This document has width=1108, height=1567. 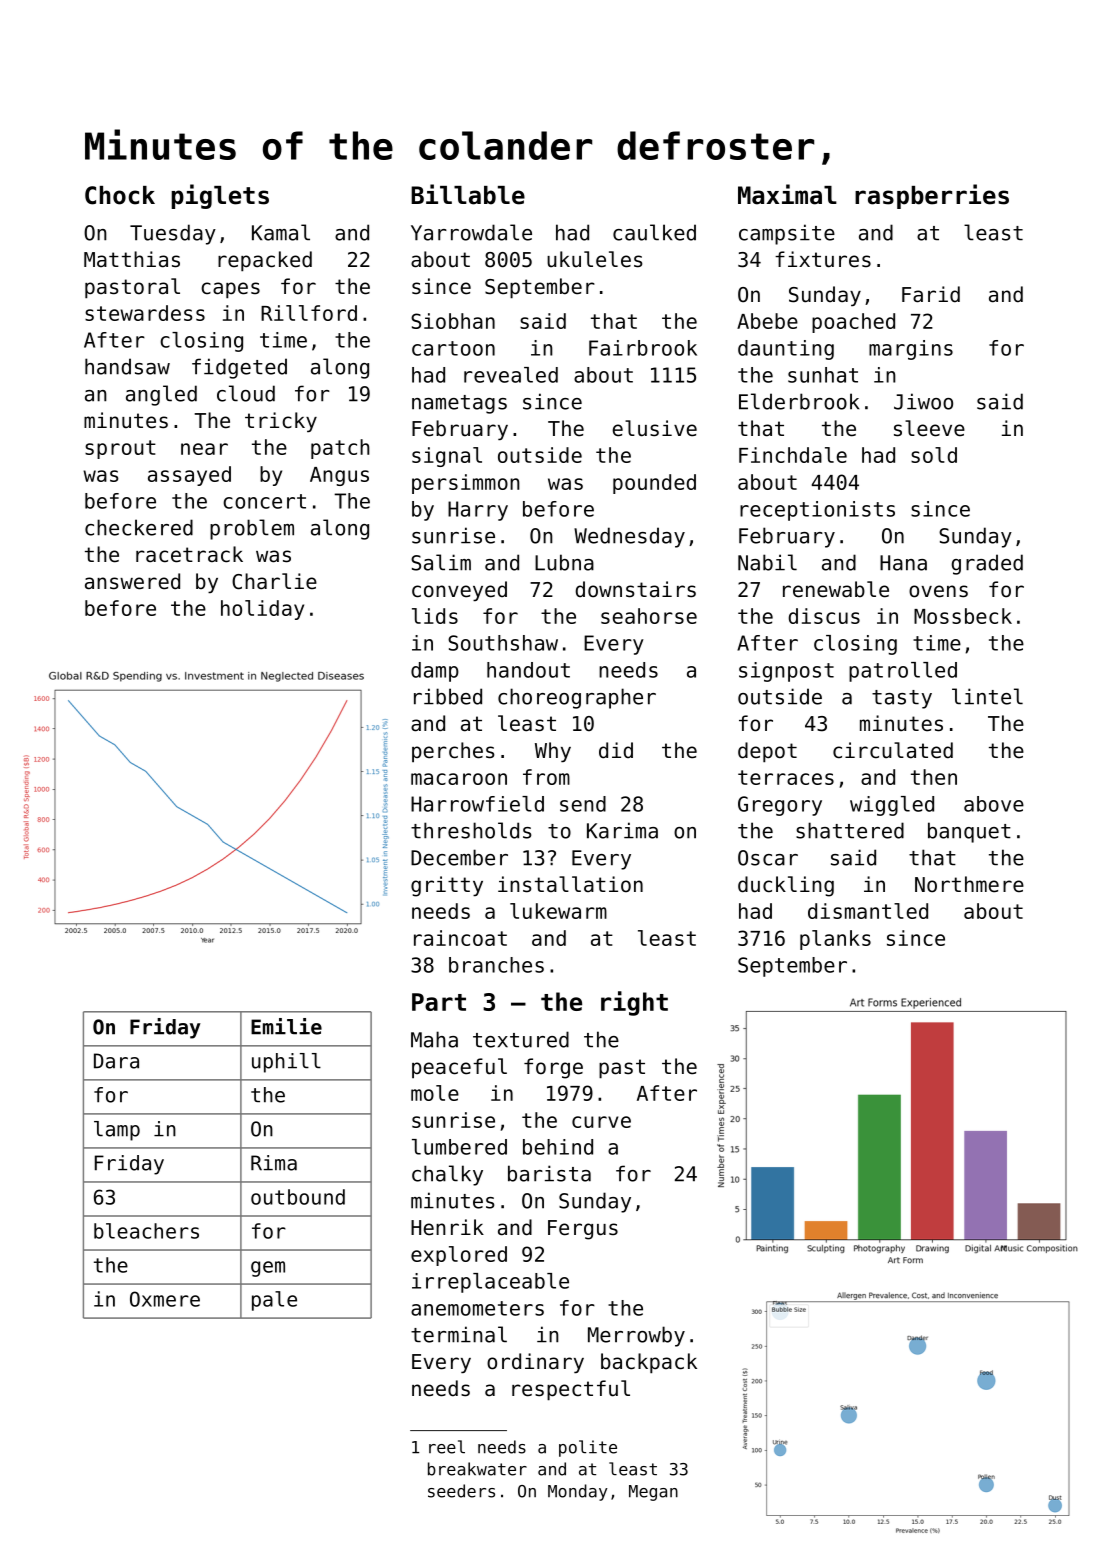 I want to click on Oxmere, so click(x=165, y=1299).
